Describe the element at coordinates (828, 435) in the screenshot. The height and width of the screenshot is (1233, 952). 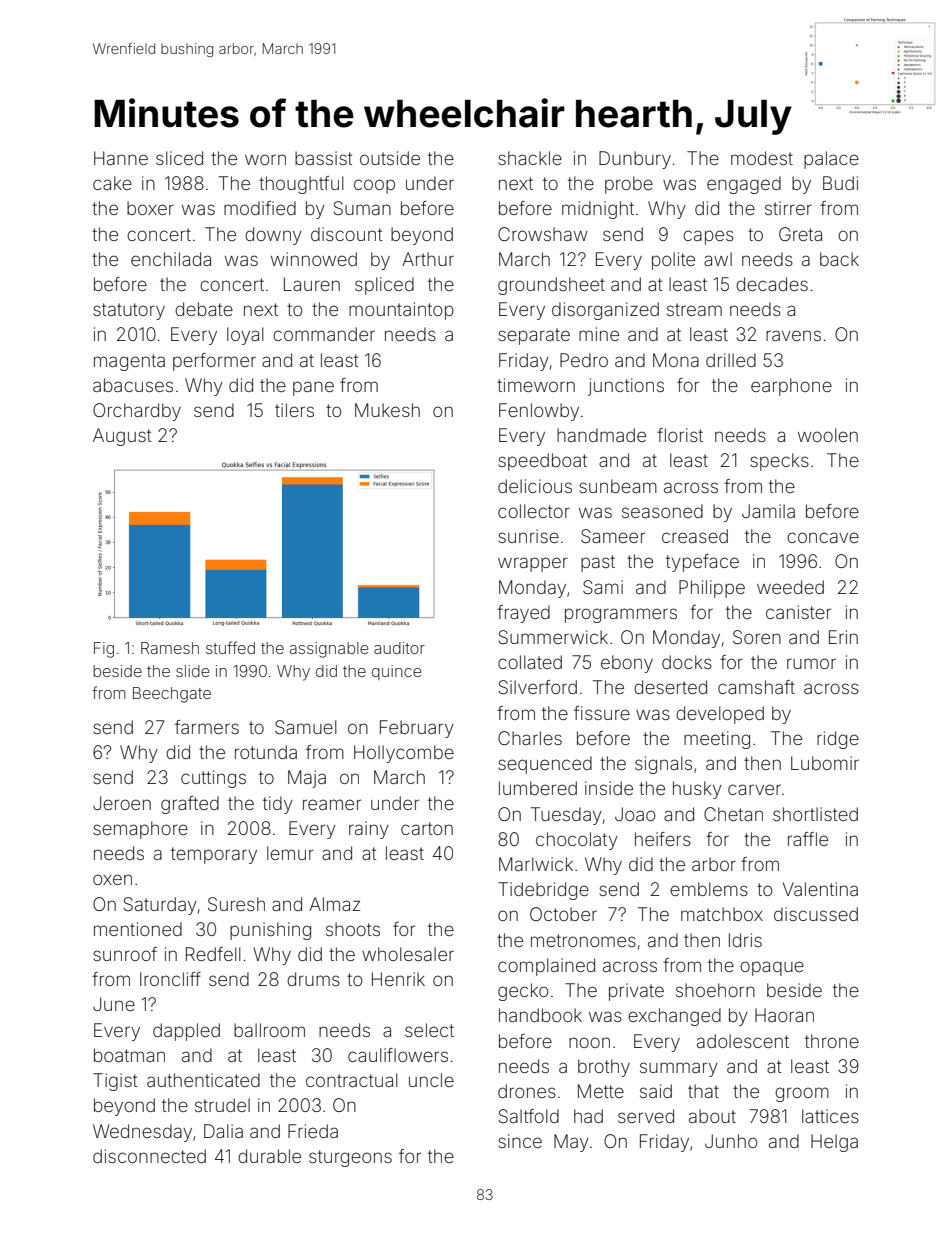
I see `woolen` at that location.
